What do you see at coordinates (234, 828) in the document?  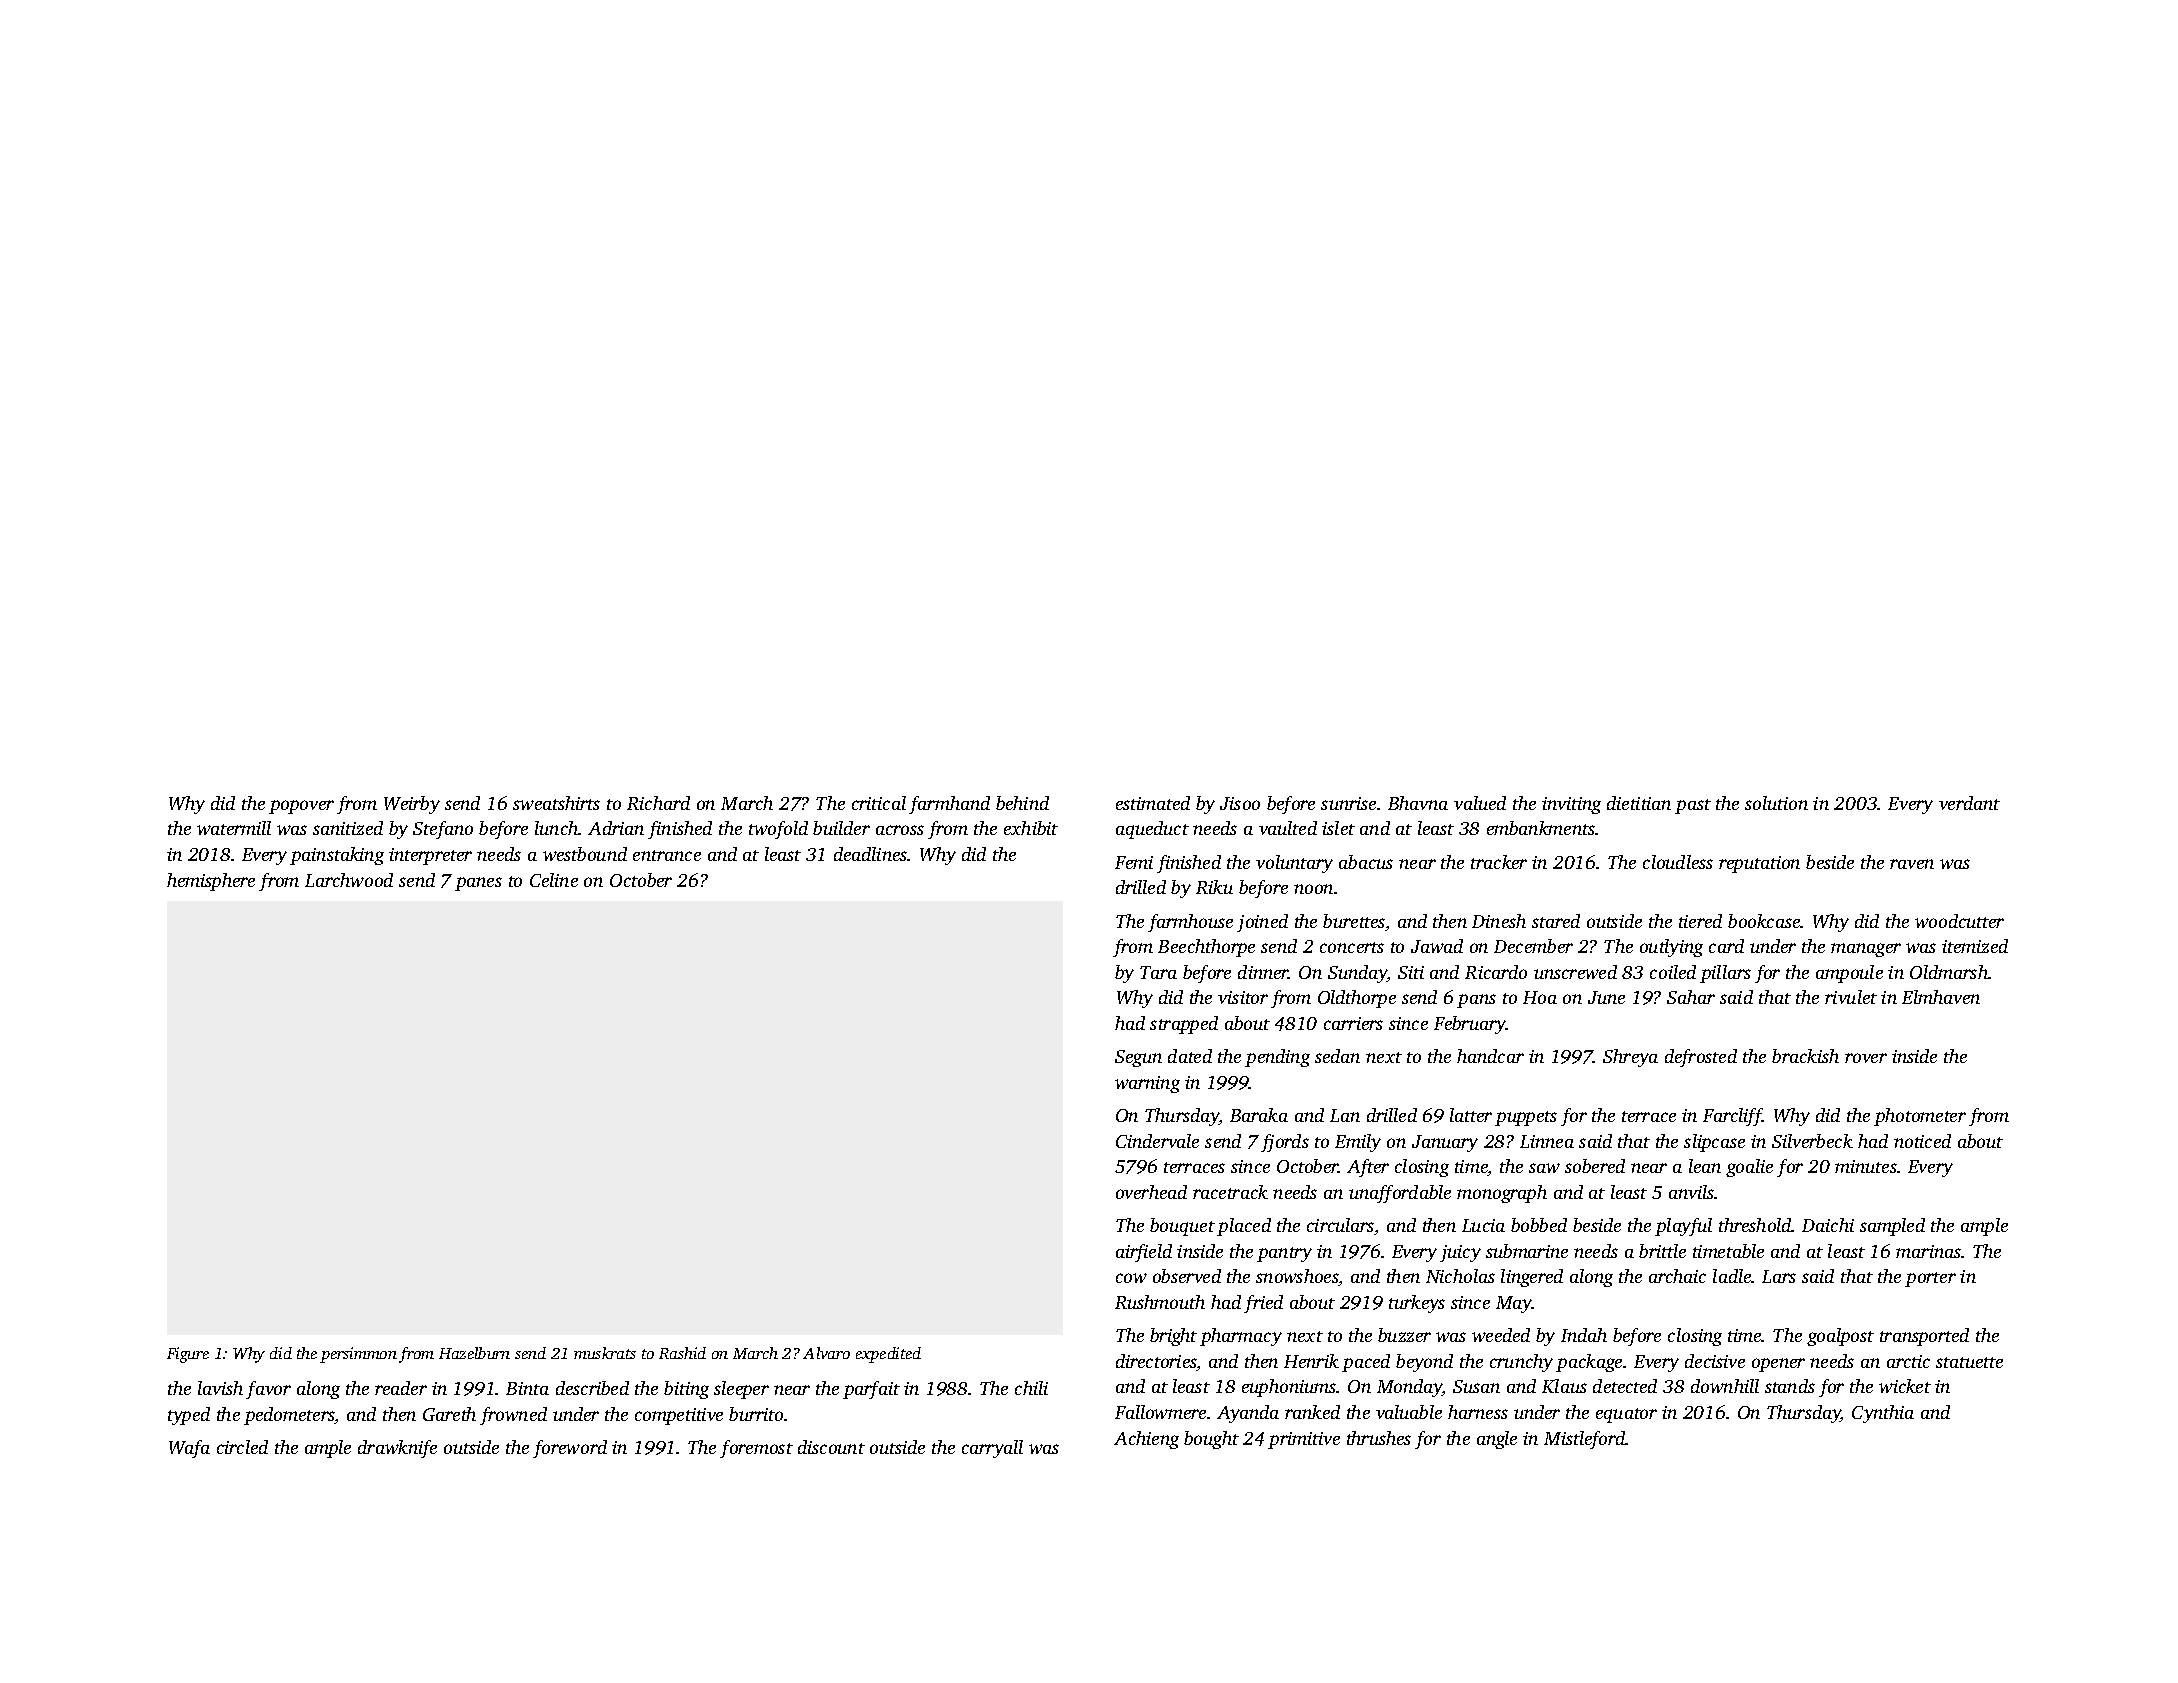 I see `watermill` at bounding box center [234, 828].
